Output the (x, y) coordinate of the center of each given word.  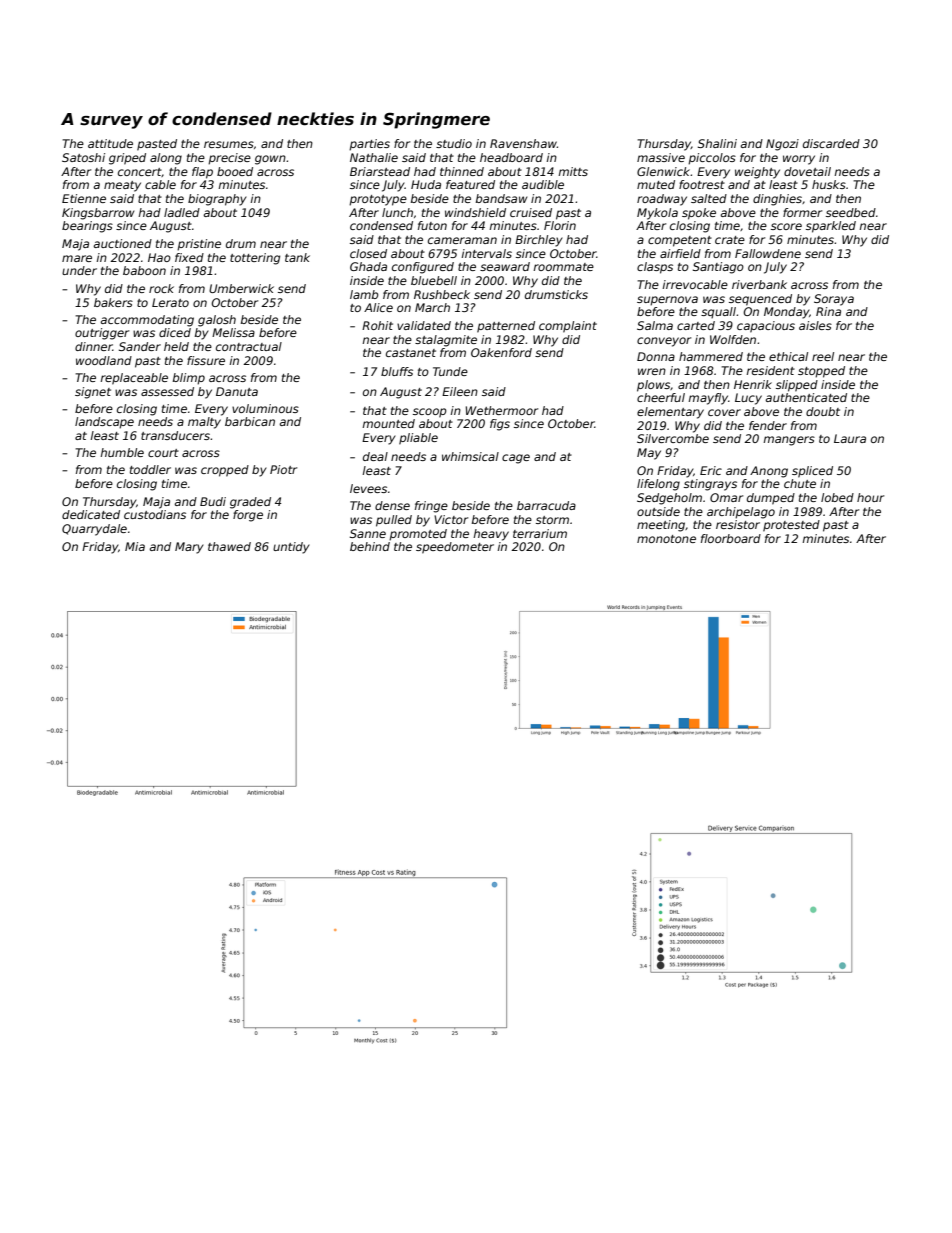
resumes (229, 144)
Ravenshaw (523, 143)
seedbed (851, 212)
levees (368, 488)
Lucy (748, 399)
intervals (486, 253)
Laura (850, 438)
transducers (175, 435)
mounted (388, 423)
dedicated (91, 514)
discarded (831, 143)
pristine (199, 245)
